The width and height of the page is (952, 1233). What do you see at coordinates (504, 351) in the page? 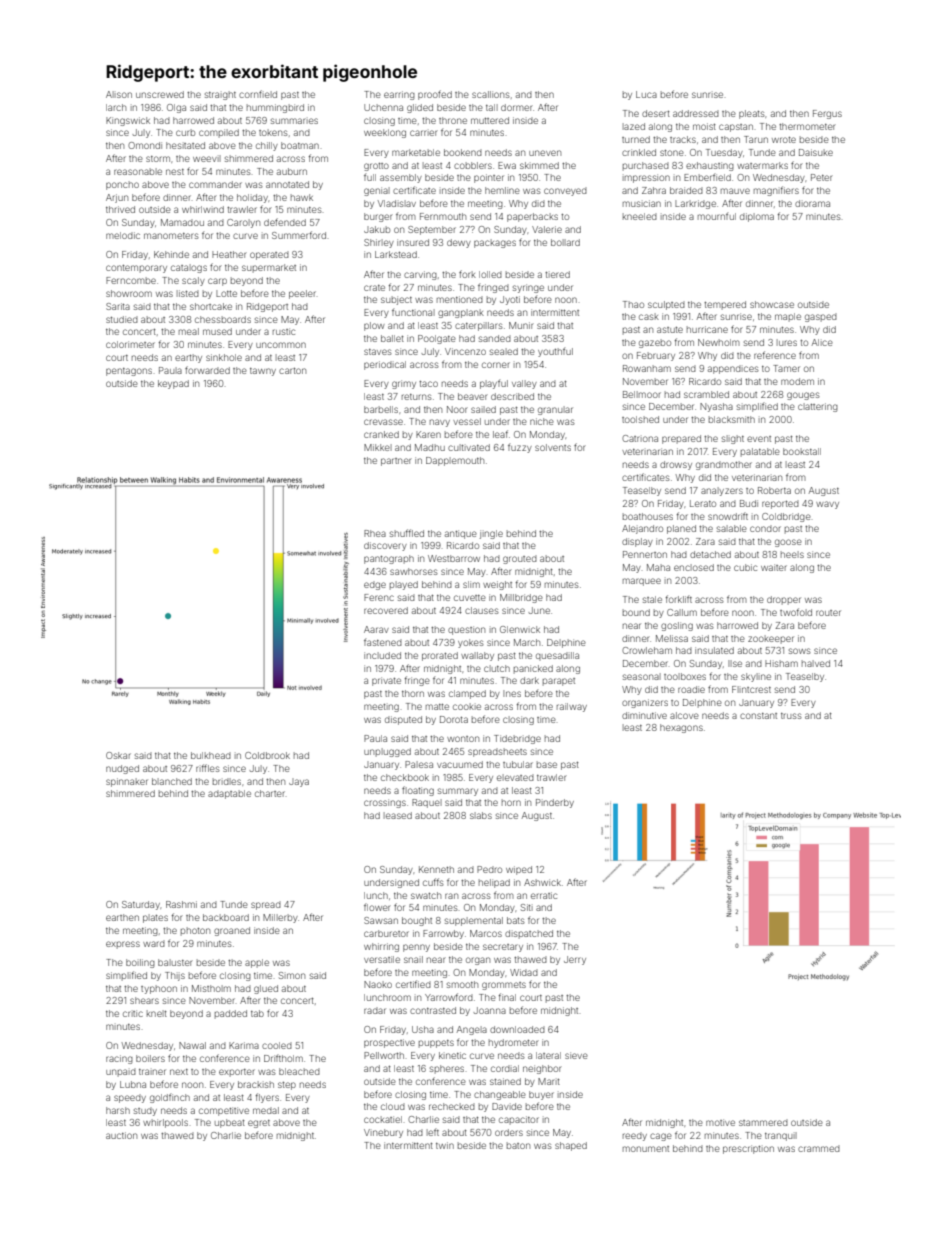
I see `sealed` at bounding box center [504, 351].
